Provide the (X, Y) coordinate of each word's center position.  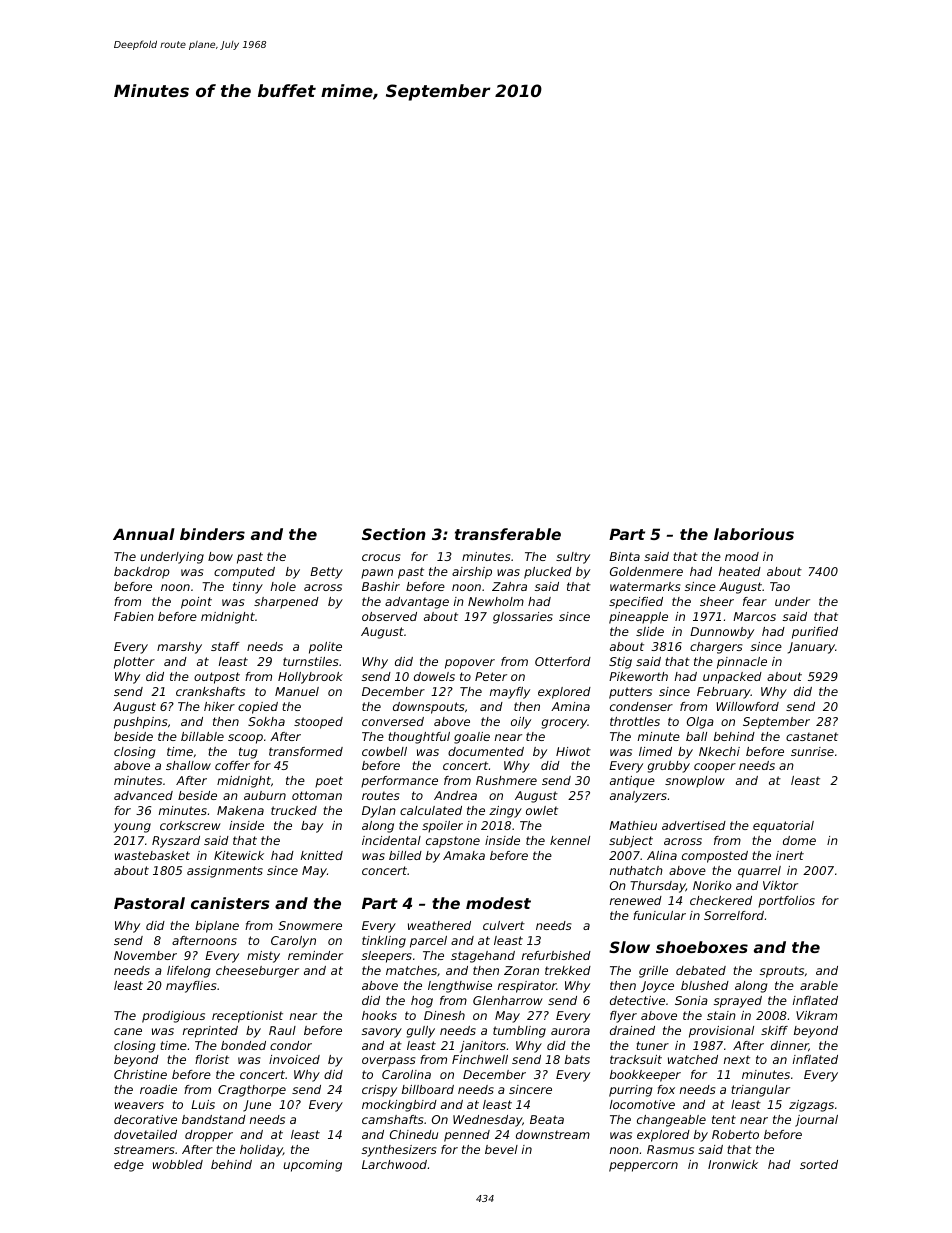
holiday (261, 1151)
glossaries (523, 618)
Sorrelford (734, 915)
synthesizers (399, 1151)
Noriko (712, 885)
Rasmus (670, 1149)
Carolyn (293, 942)
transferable (508, 534)
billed (405, 855)
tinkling (384, 942)
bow (220, 556)
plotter (134, 663)
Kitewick (239, 855)
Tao (780, 586)
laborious (754, 534)
